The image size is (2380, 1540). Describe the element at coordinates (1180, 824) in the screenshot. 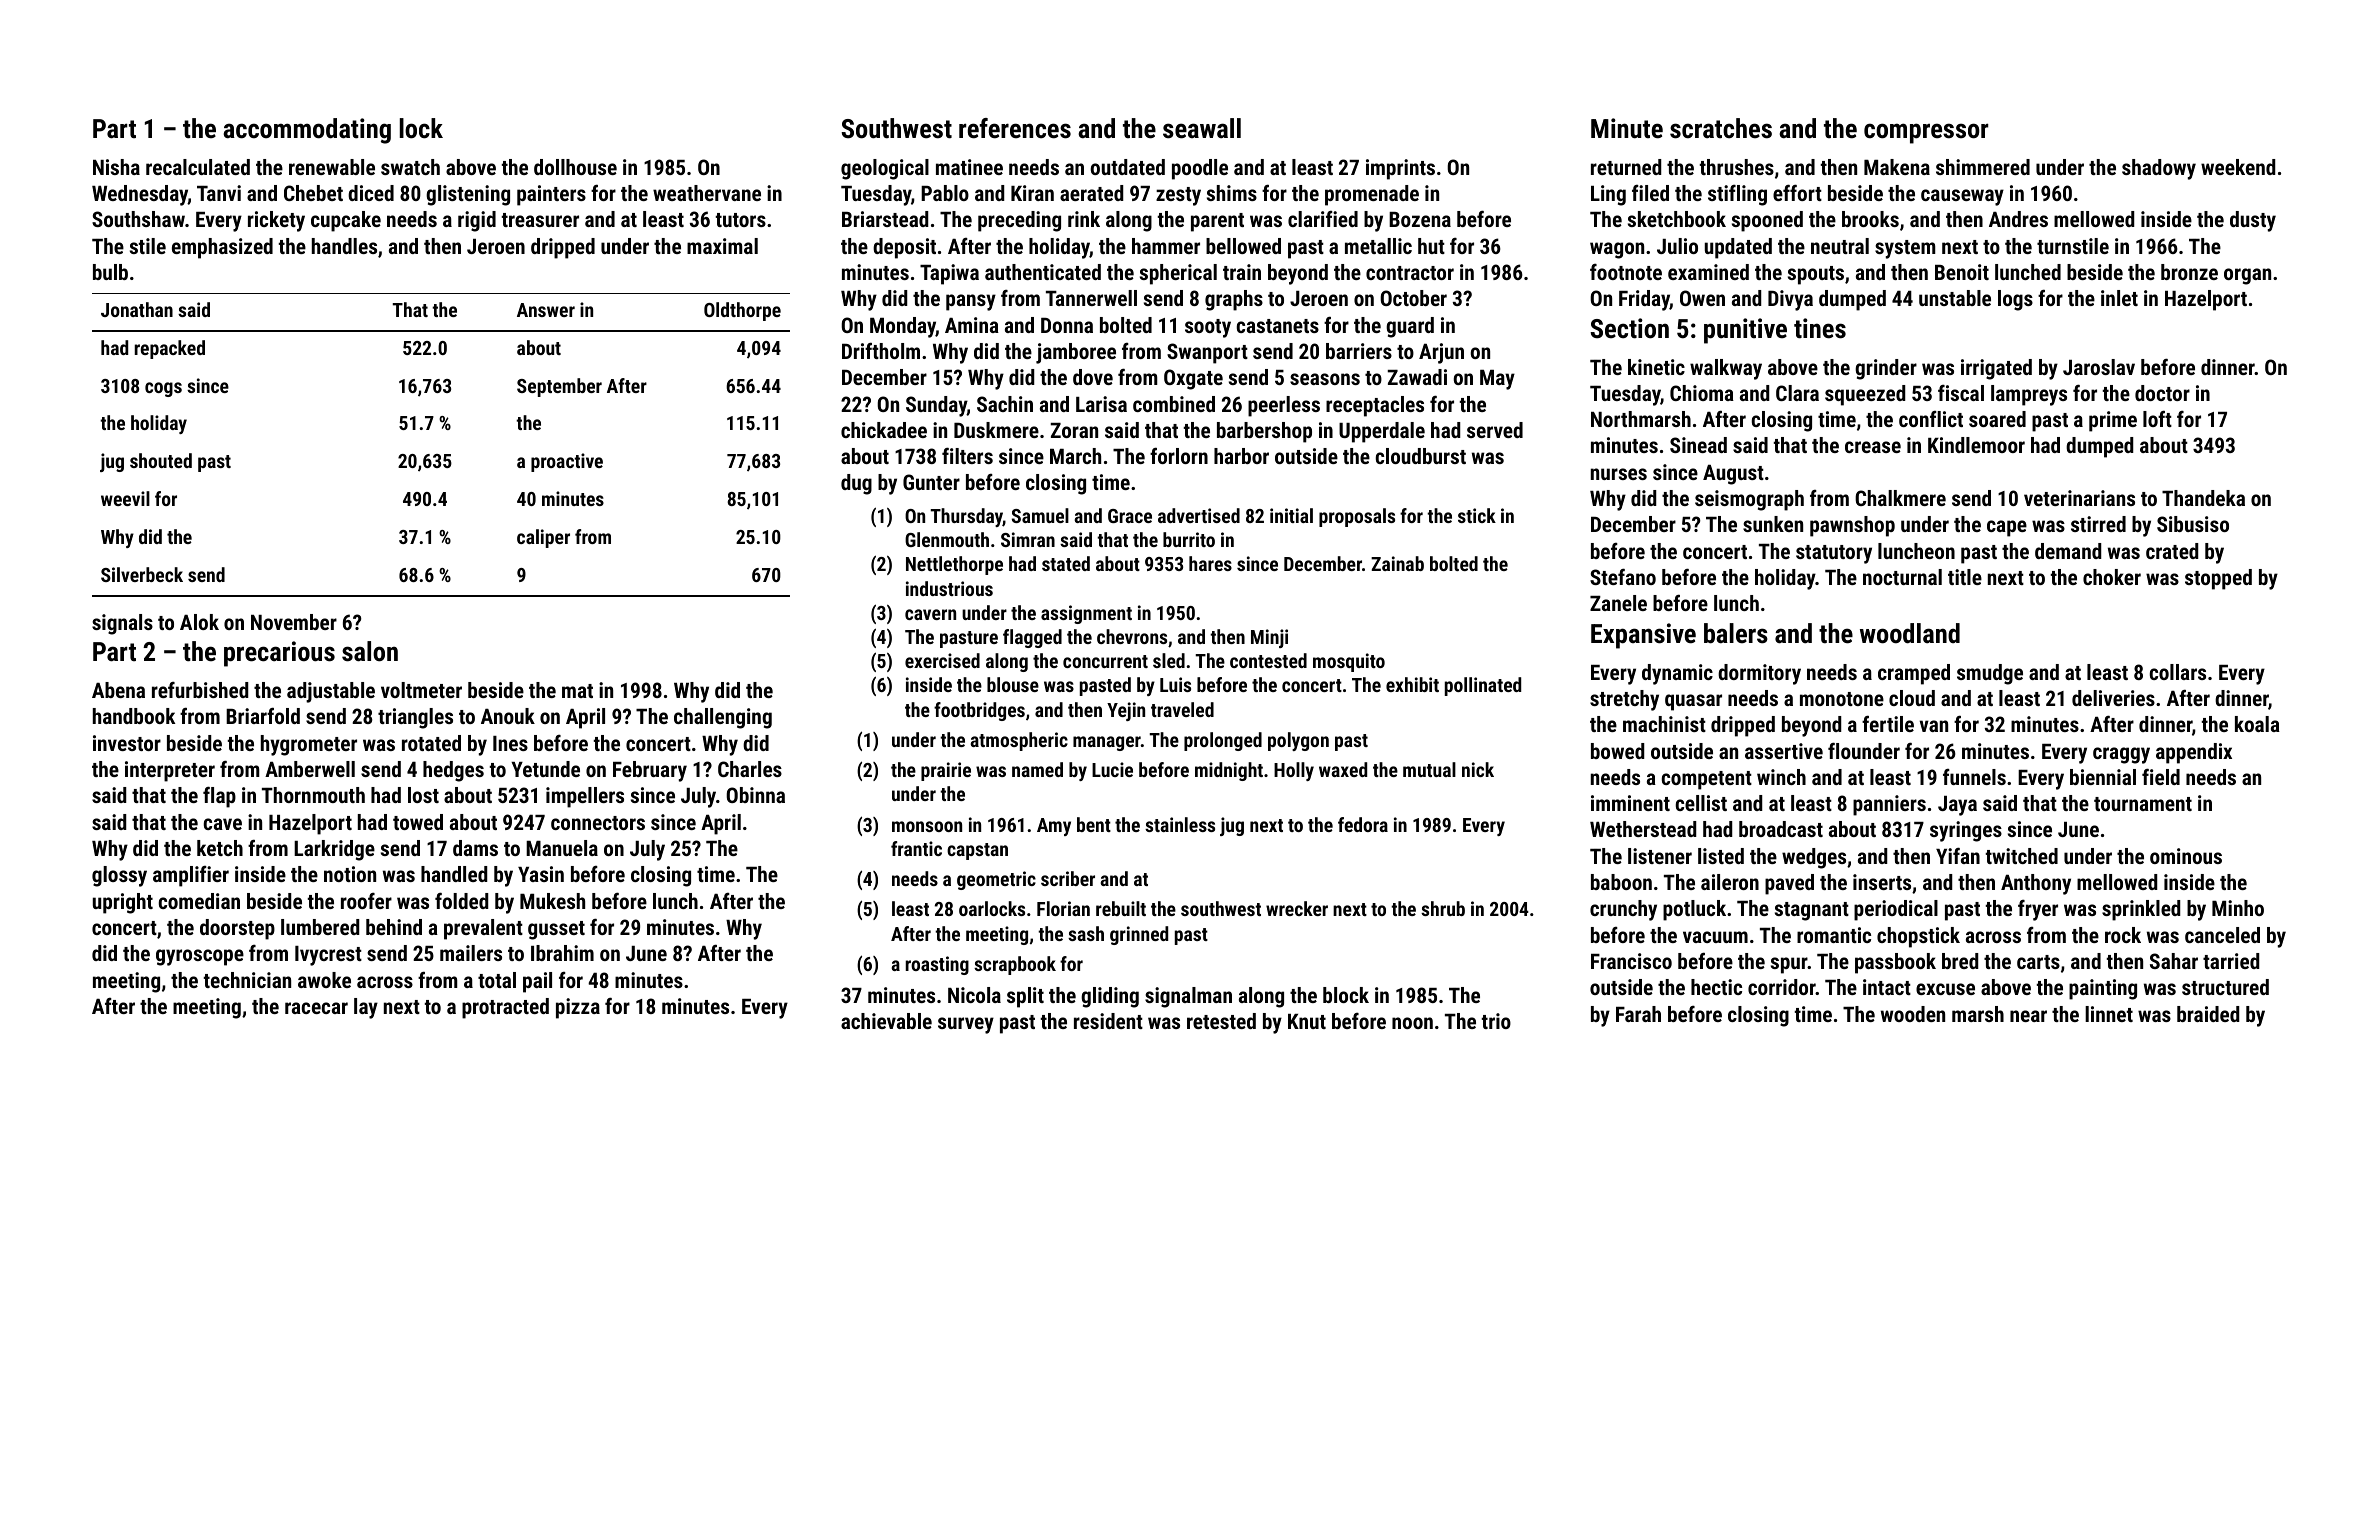

I see `stainless` at that location.
